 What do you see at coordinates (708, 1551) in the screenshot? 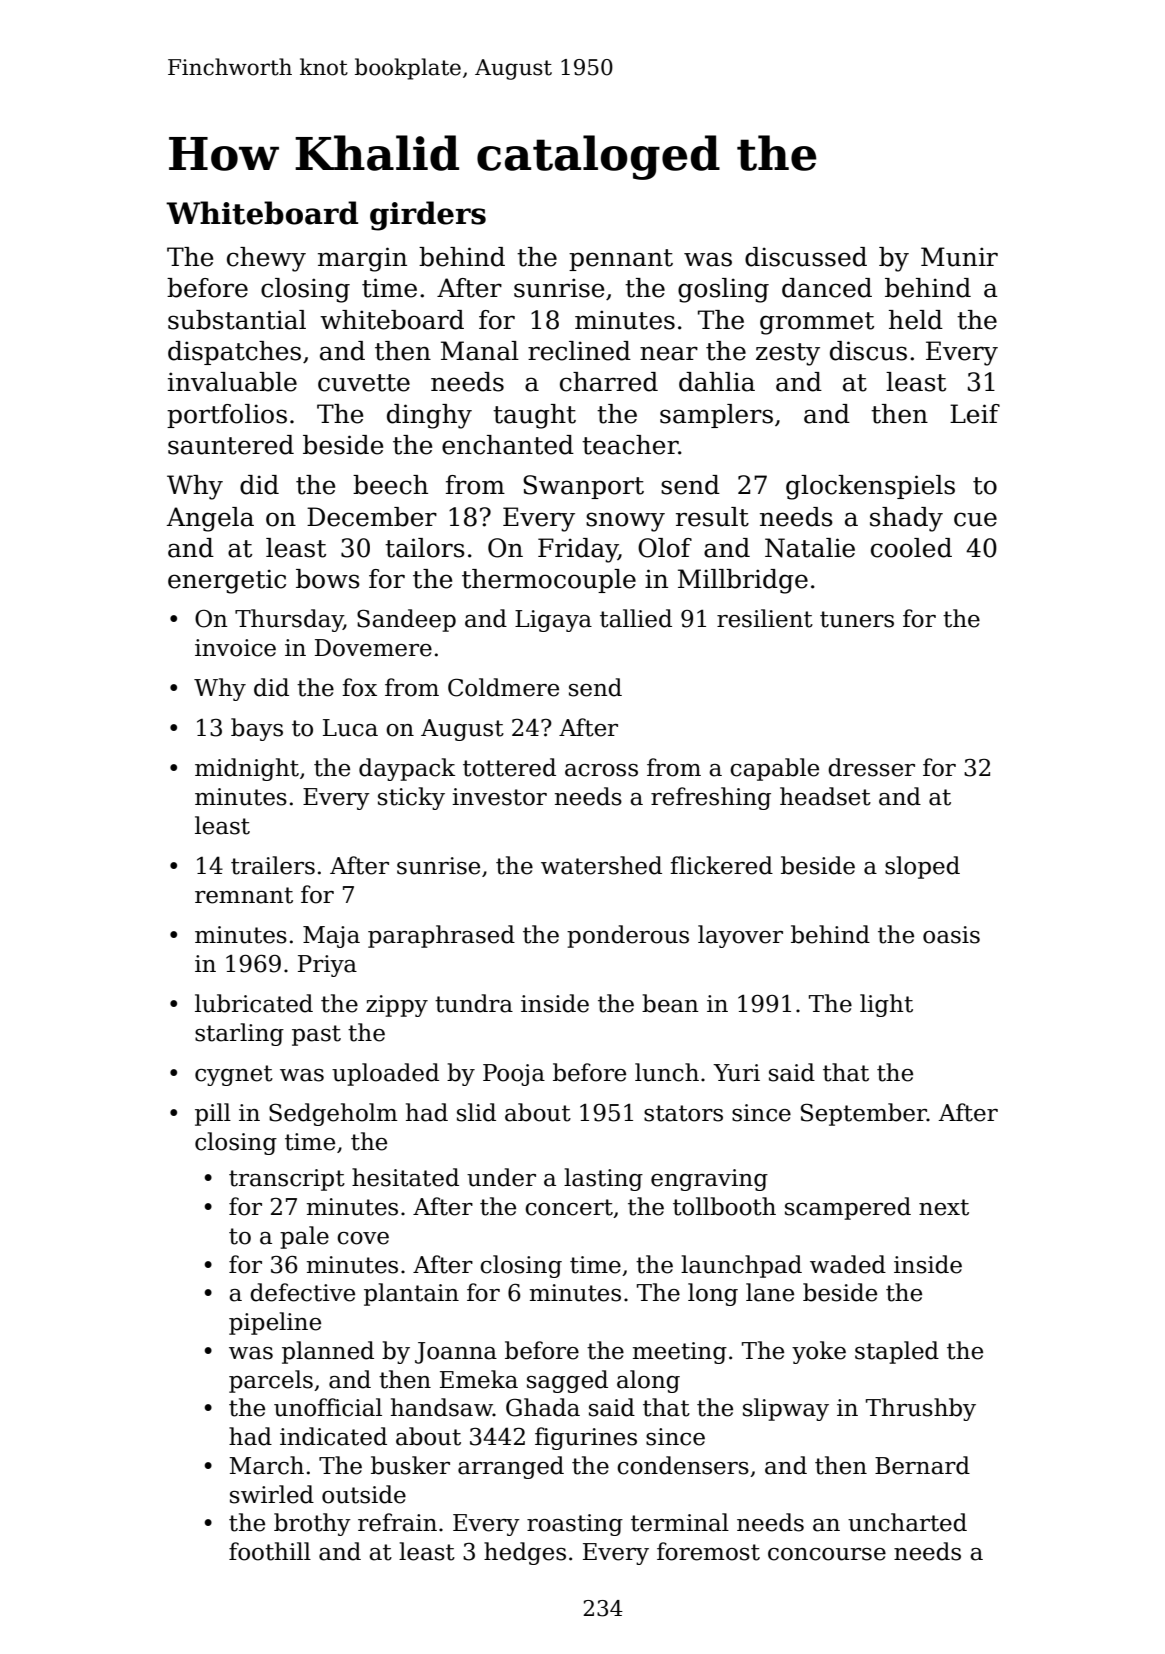
I see `foremost` at bounding box center [708, 1551].
